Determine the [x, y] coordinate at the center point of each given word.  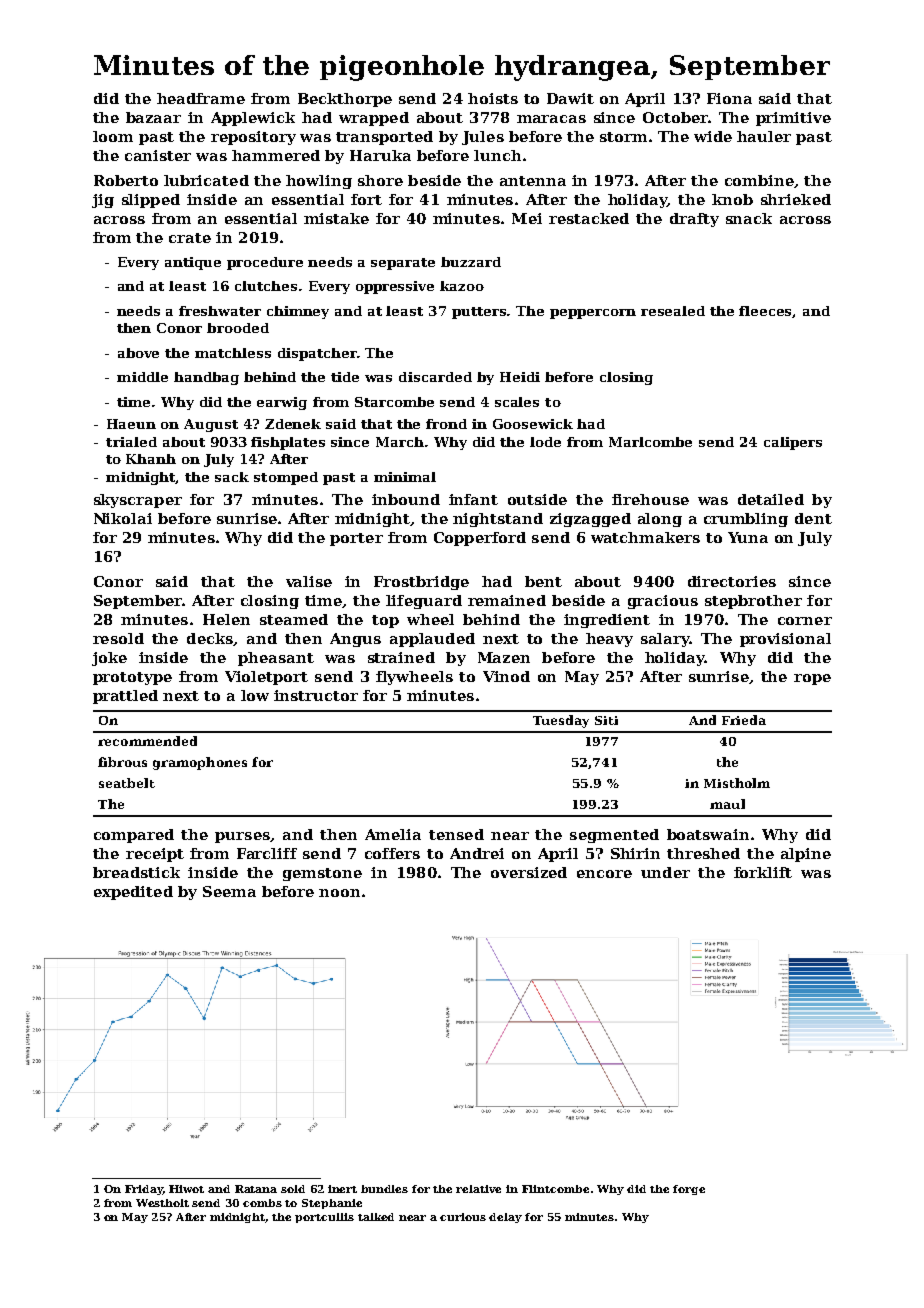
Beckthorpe [345, 100]
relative [478, 1189]
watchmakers [645, 537]
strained [401, 657]
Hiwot [186, 1189]
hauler [764, 136]
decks [210, 638]
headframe [201, 98]
